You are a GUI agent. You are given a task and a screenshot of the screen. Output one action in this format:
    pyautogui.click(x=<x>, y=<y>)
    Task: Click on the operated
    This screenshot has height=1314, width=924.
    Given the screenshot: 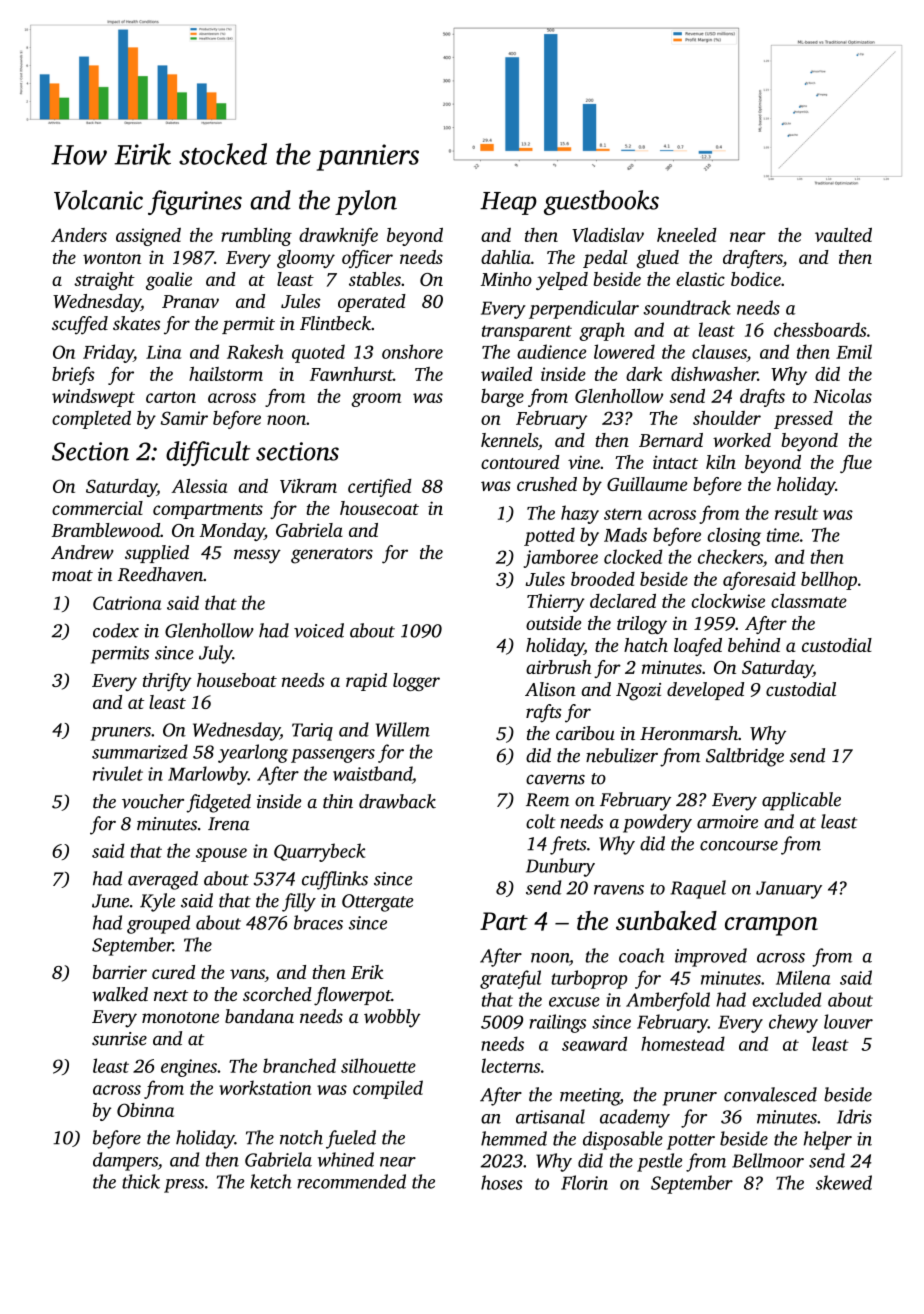 What is the action you would take?
    pyautogui.click(x=372, y=303)
